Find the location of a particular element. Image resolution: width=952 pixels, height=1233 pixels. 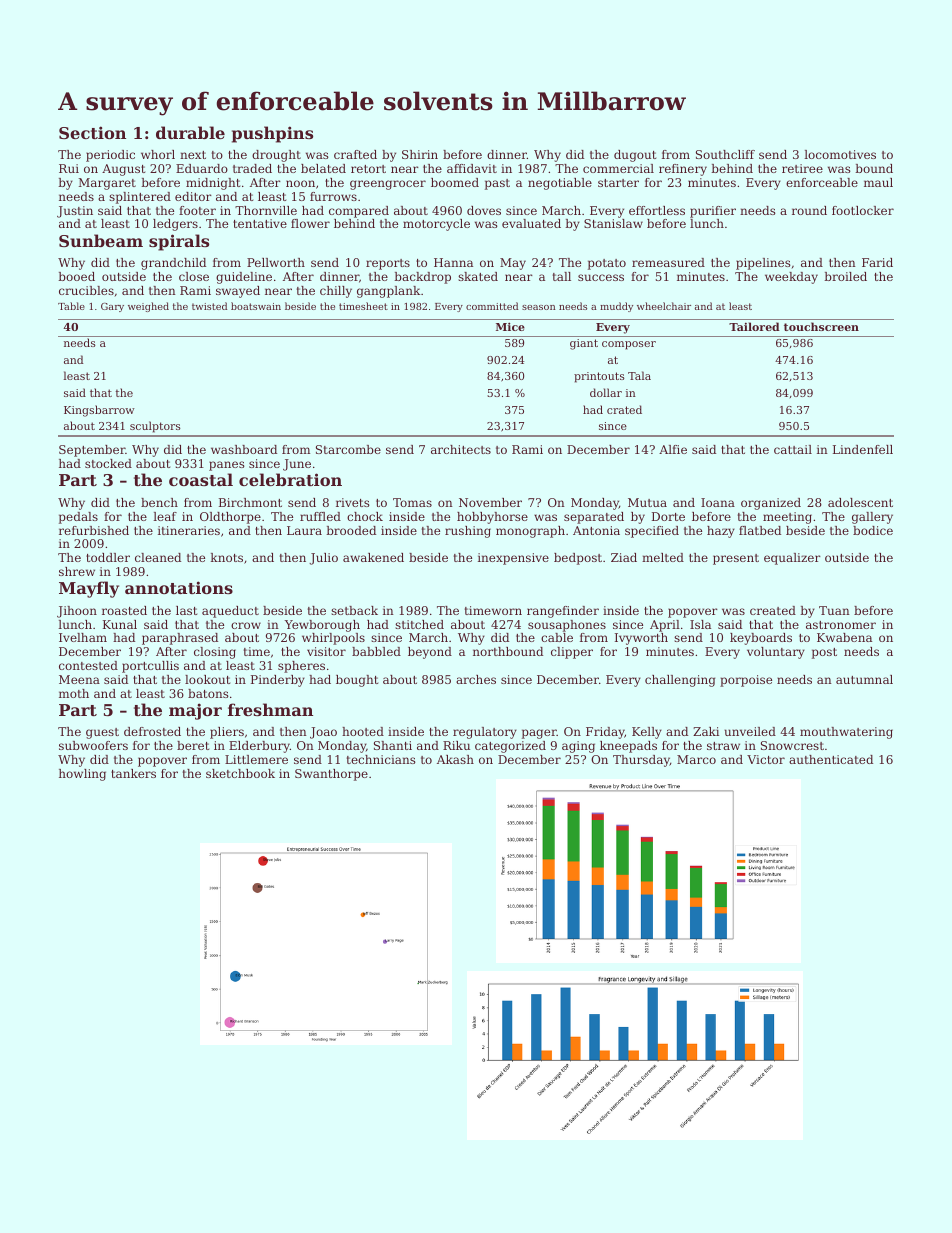

sketchbook is located at coordinates (240, 773).
